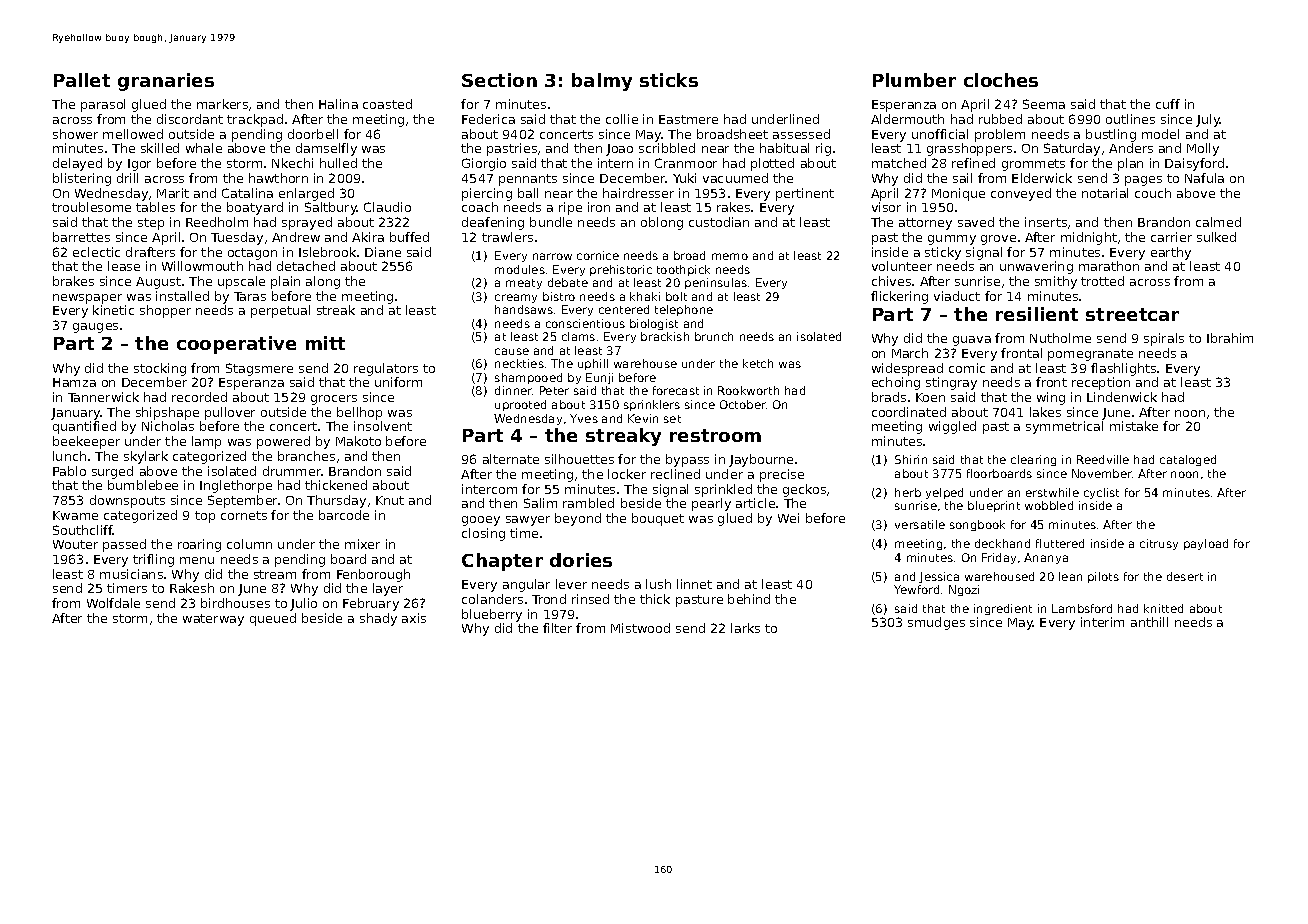  I want to click on cloches, so click(1001, 80).
